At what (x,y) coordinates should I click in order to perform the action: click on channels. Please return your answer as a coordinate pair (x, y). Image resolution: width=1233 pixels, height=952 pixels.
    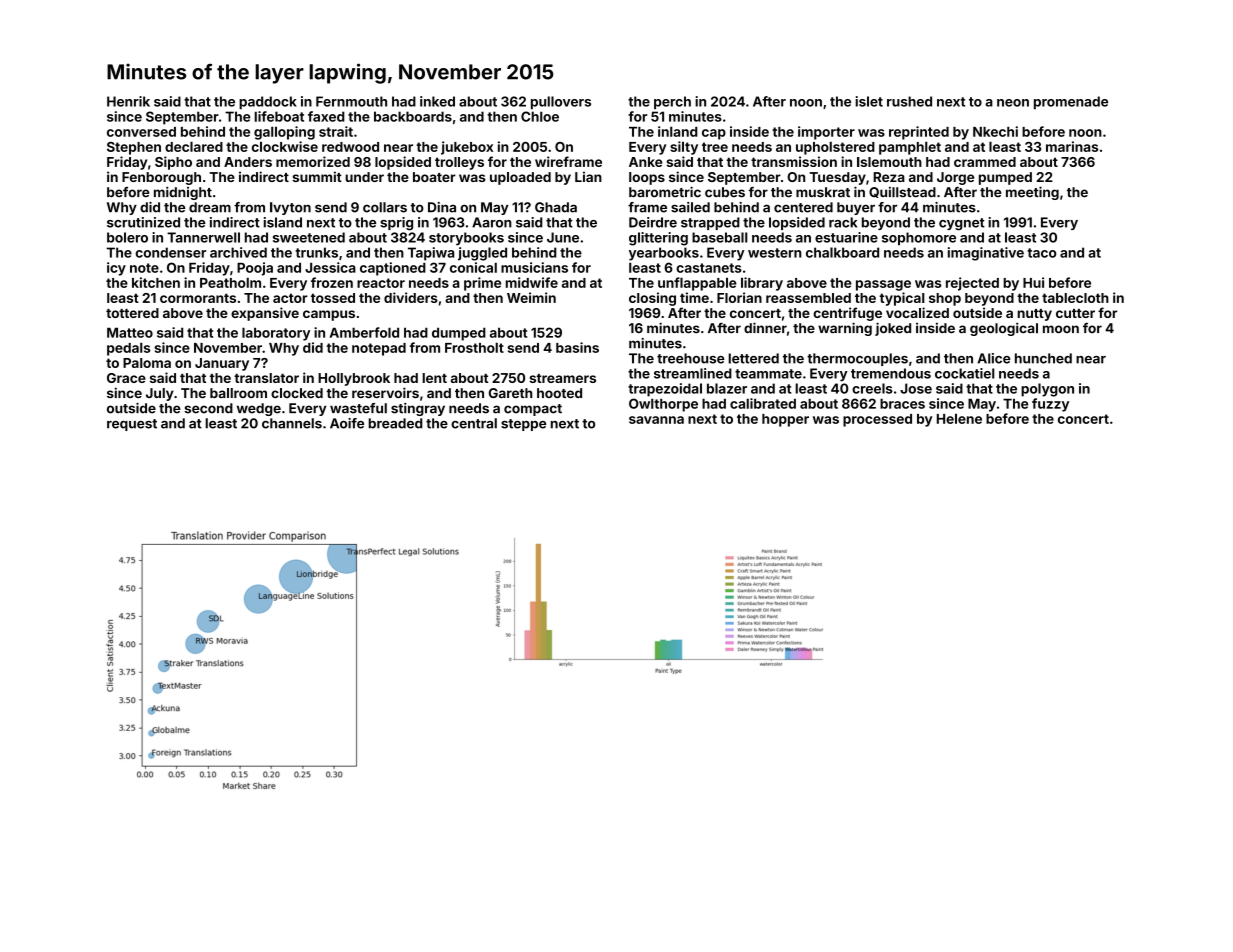
    Looking at the image, I should click on (292, 423).
